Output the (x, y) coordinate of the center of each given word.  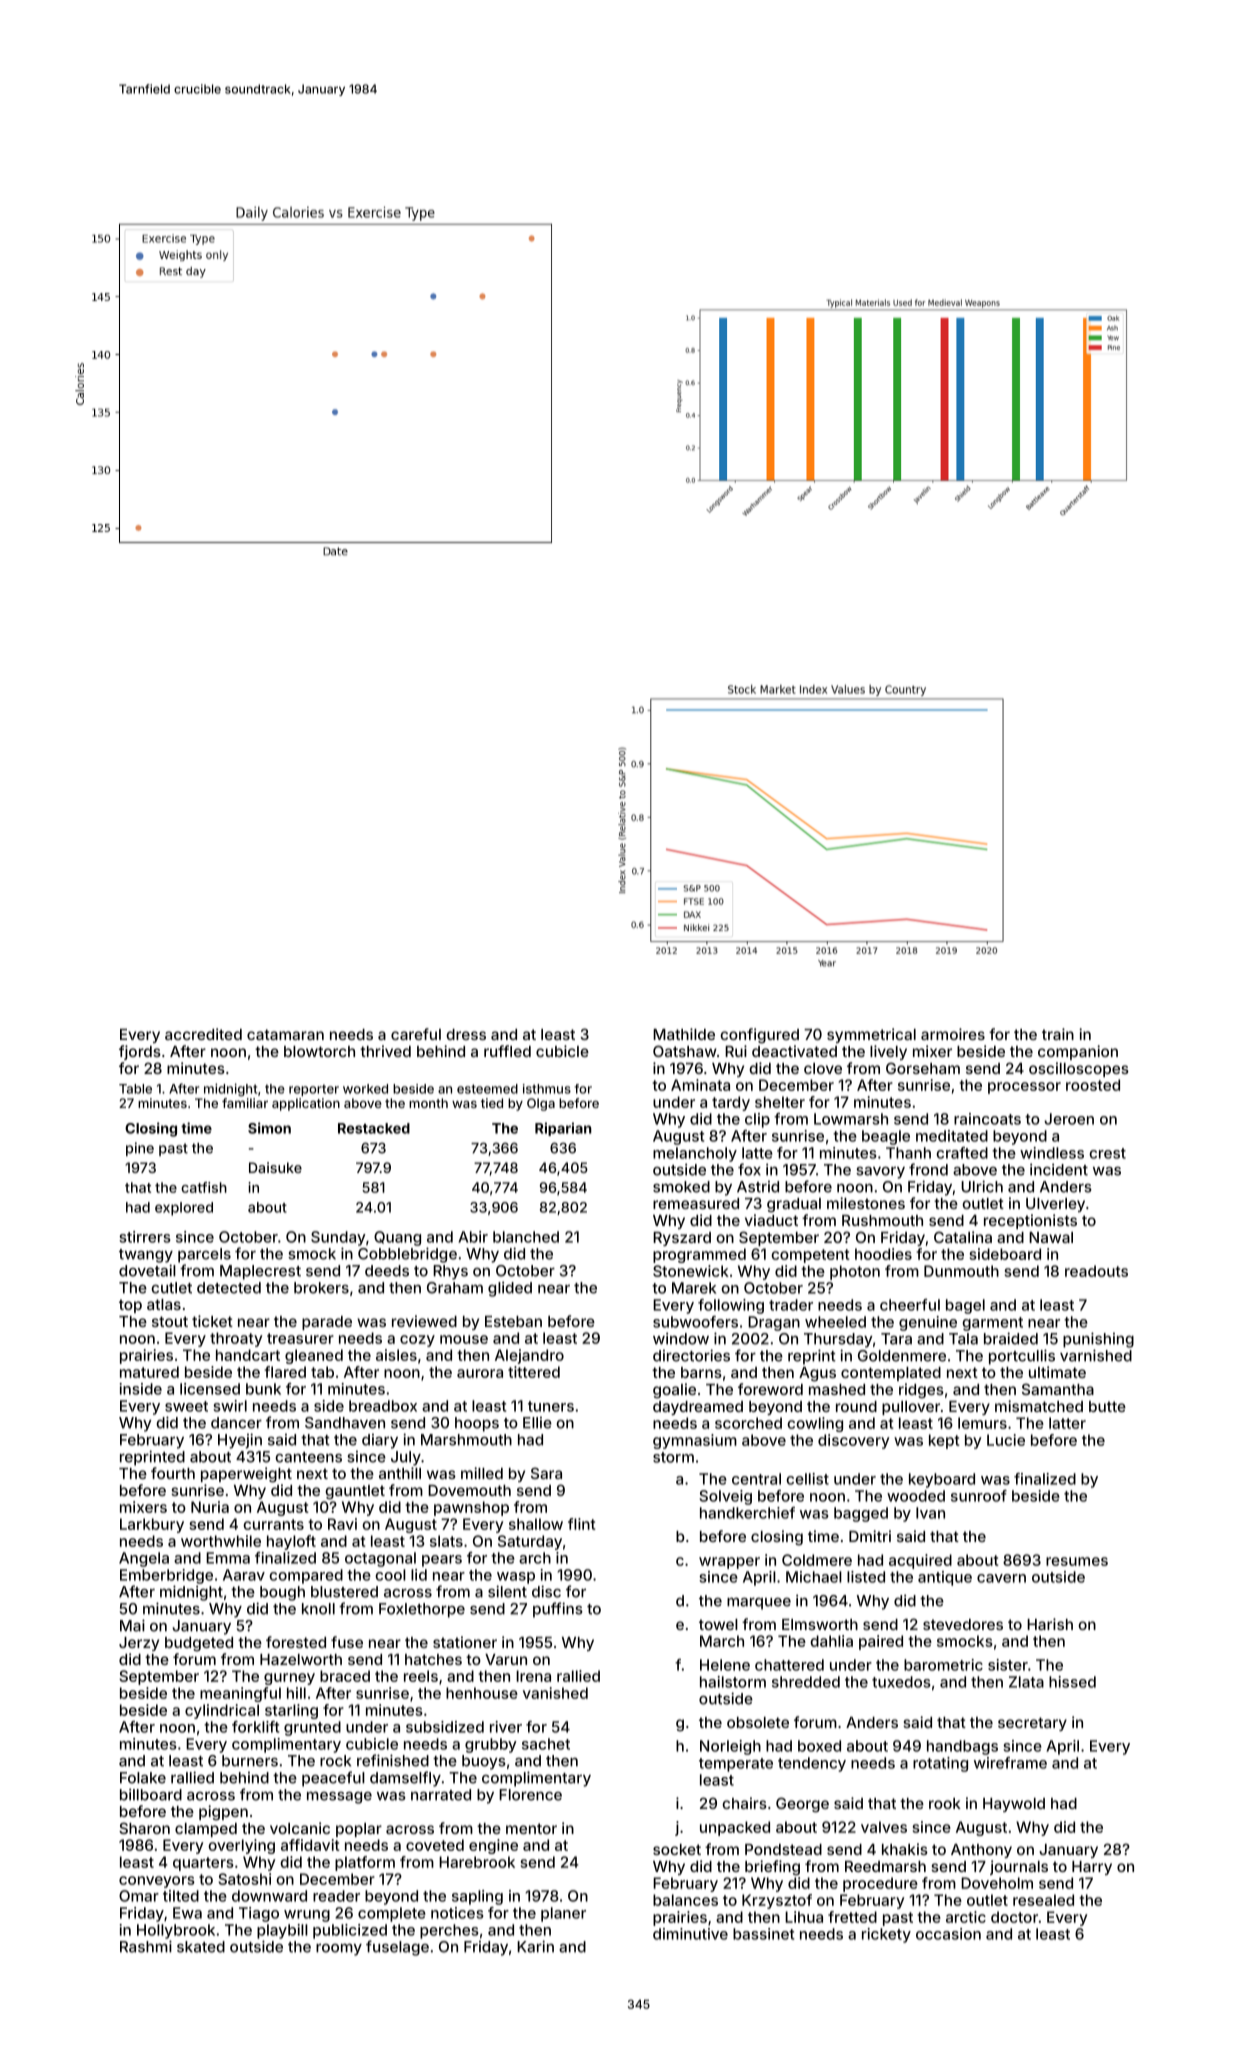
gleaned (314, 1356)
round (856, 1406)
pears (442, 1561)
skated (201, 1947)
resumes (1077, 1561)
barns (701, 1372)
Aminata (700, 1085)
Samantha (1058, 1389)
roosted (1093, 1085)
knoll (318, 1609)
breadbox (383, 1406)
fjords (140, 1052)
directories (691, 1355)
